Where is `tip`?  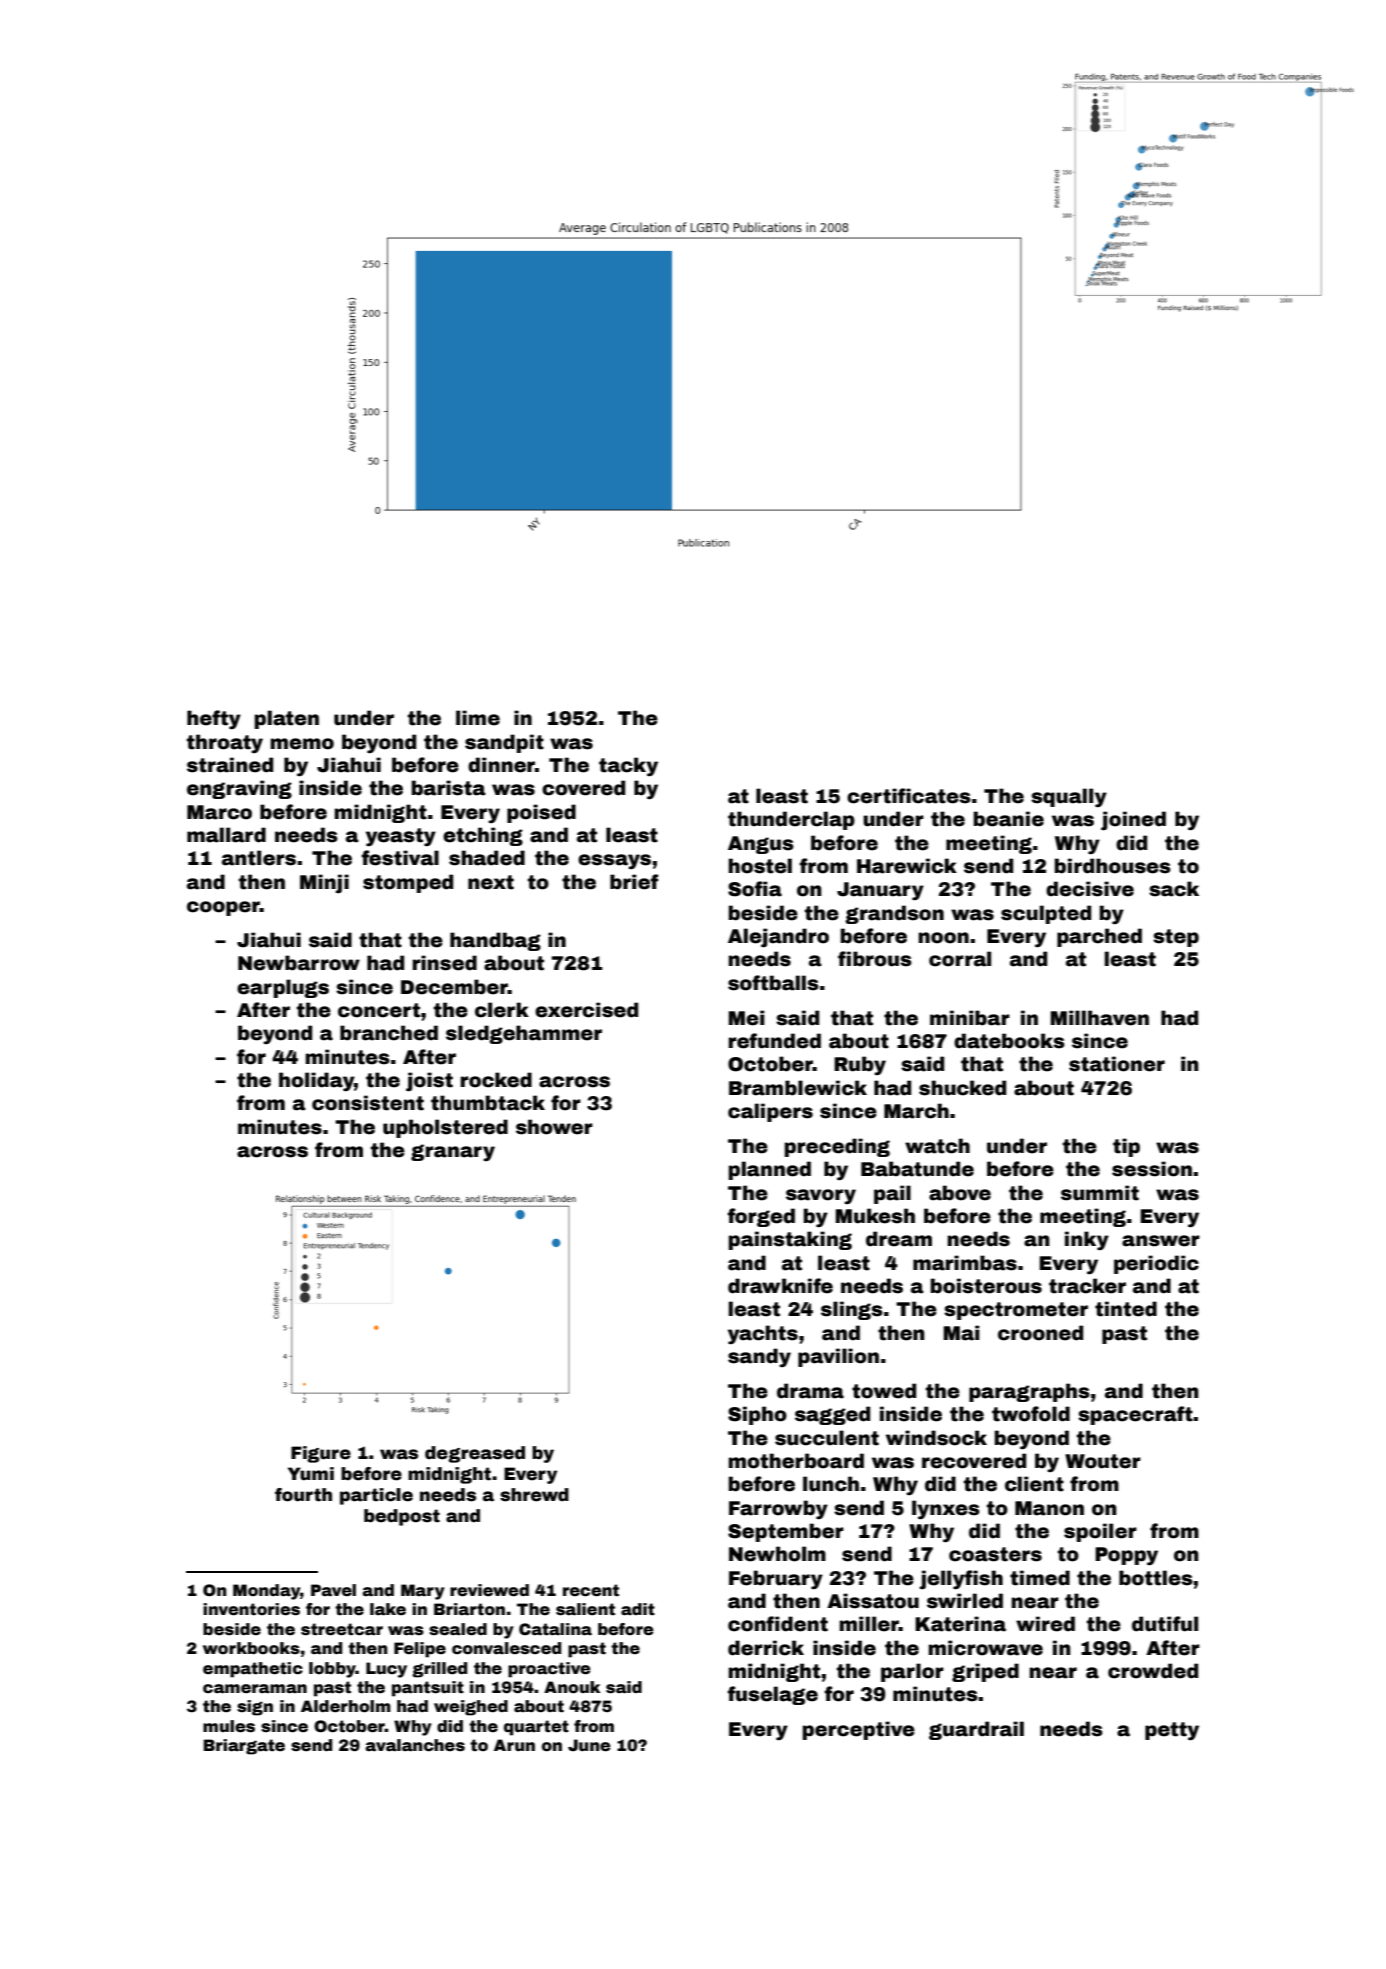 tip is located at coordinates (1126, 1147).
